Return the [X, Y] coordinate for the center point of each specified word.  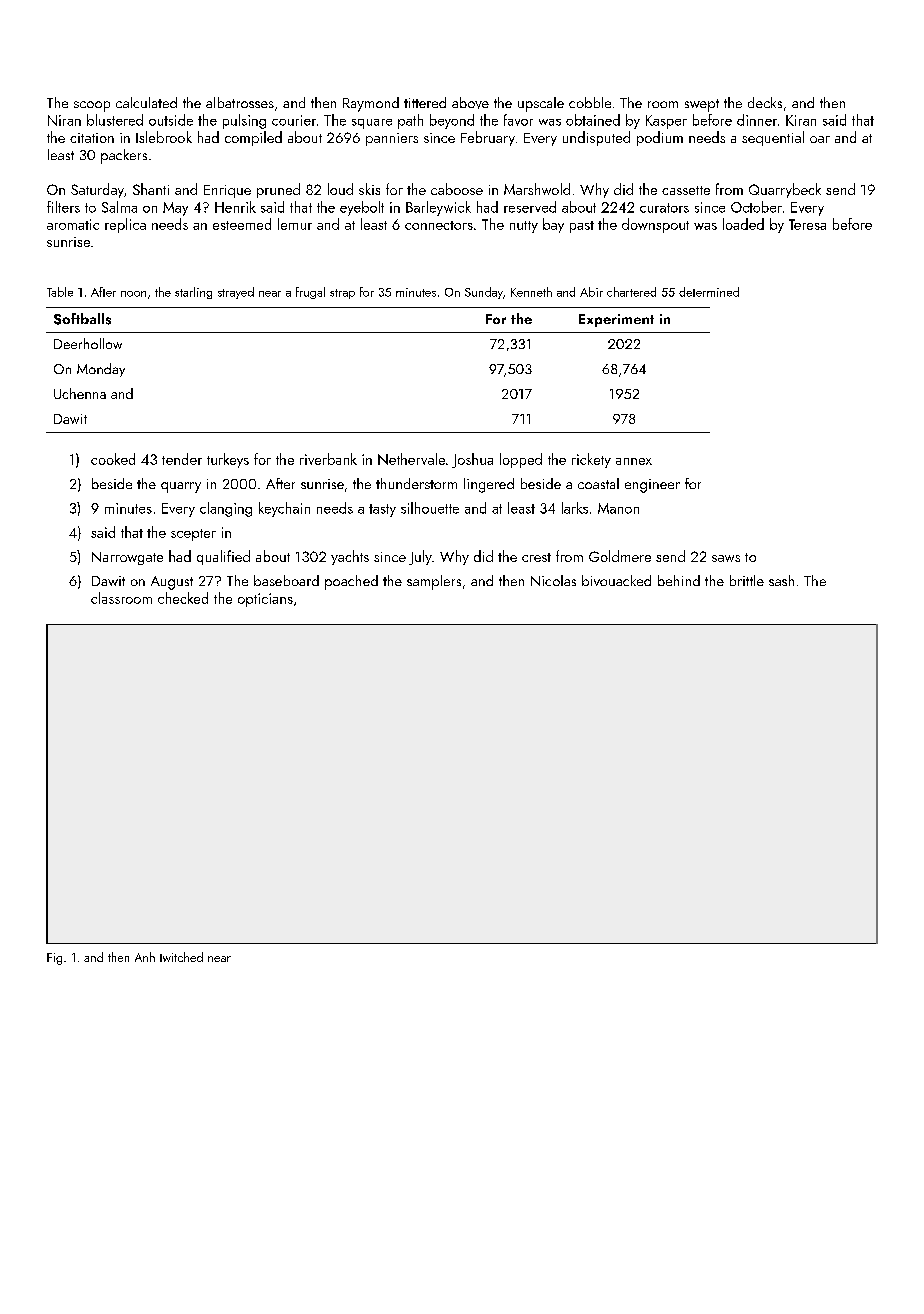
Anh [145, 957]
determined [709, 292]
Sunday [484, 293]
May [175, 209]
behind [679, 580]
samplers [434, 582]
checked [183, 598]
